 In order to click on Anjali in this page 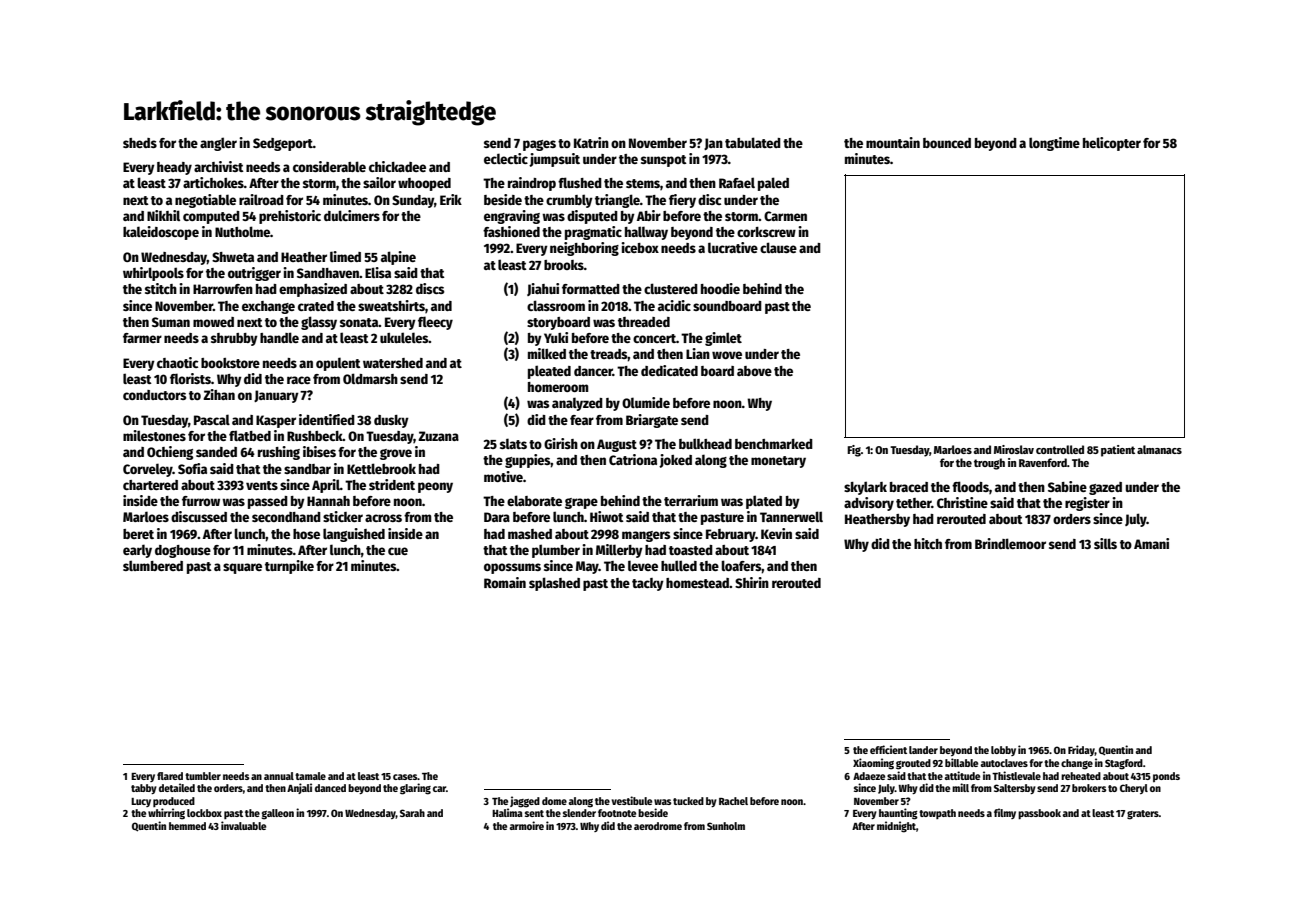, I will do `click(299, 788)`.
